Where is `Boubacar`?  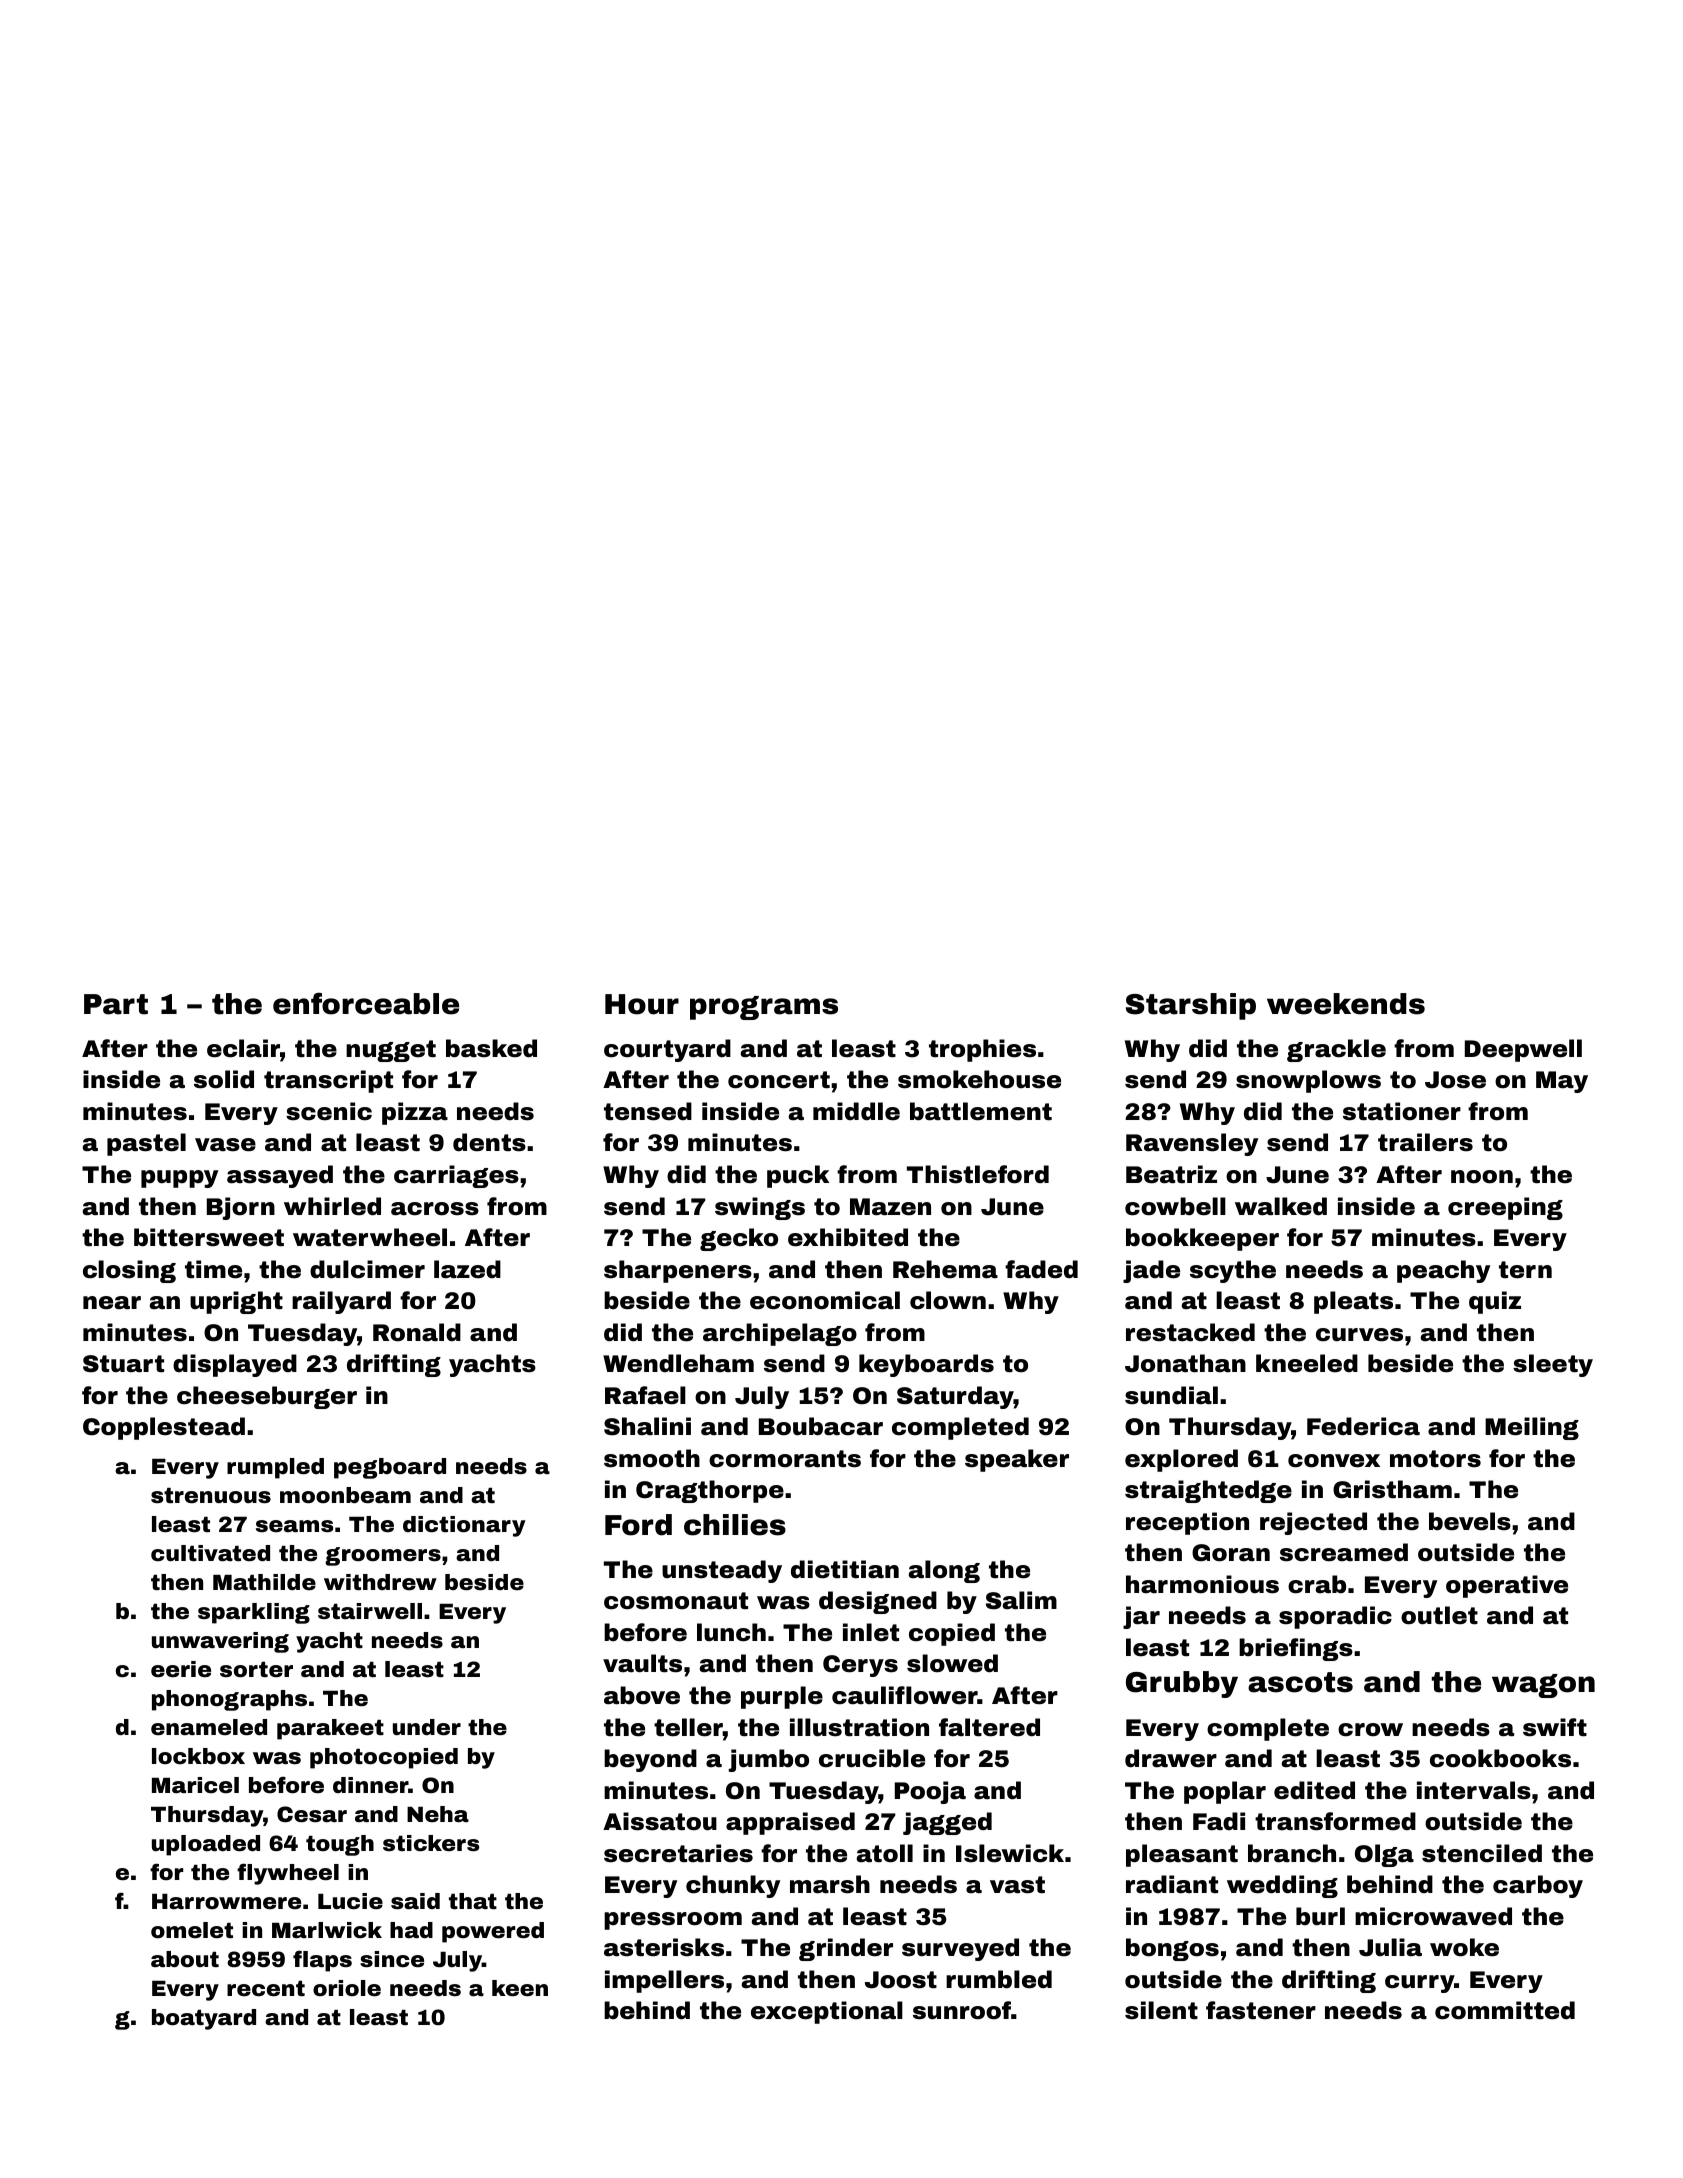 Boubacar is located at coordinates (821, 1426).
